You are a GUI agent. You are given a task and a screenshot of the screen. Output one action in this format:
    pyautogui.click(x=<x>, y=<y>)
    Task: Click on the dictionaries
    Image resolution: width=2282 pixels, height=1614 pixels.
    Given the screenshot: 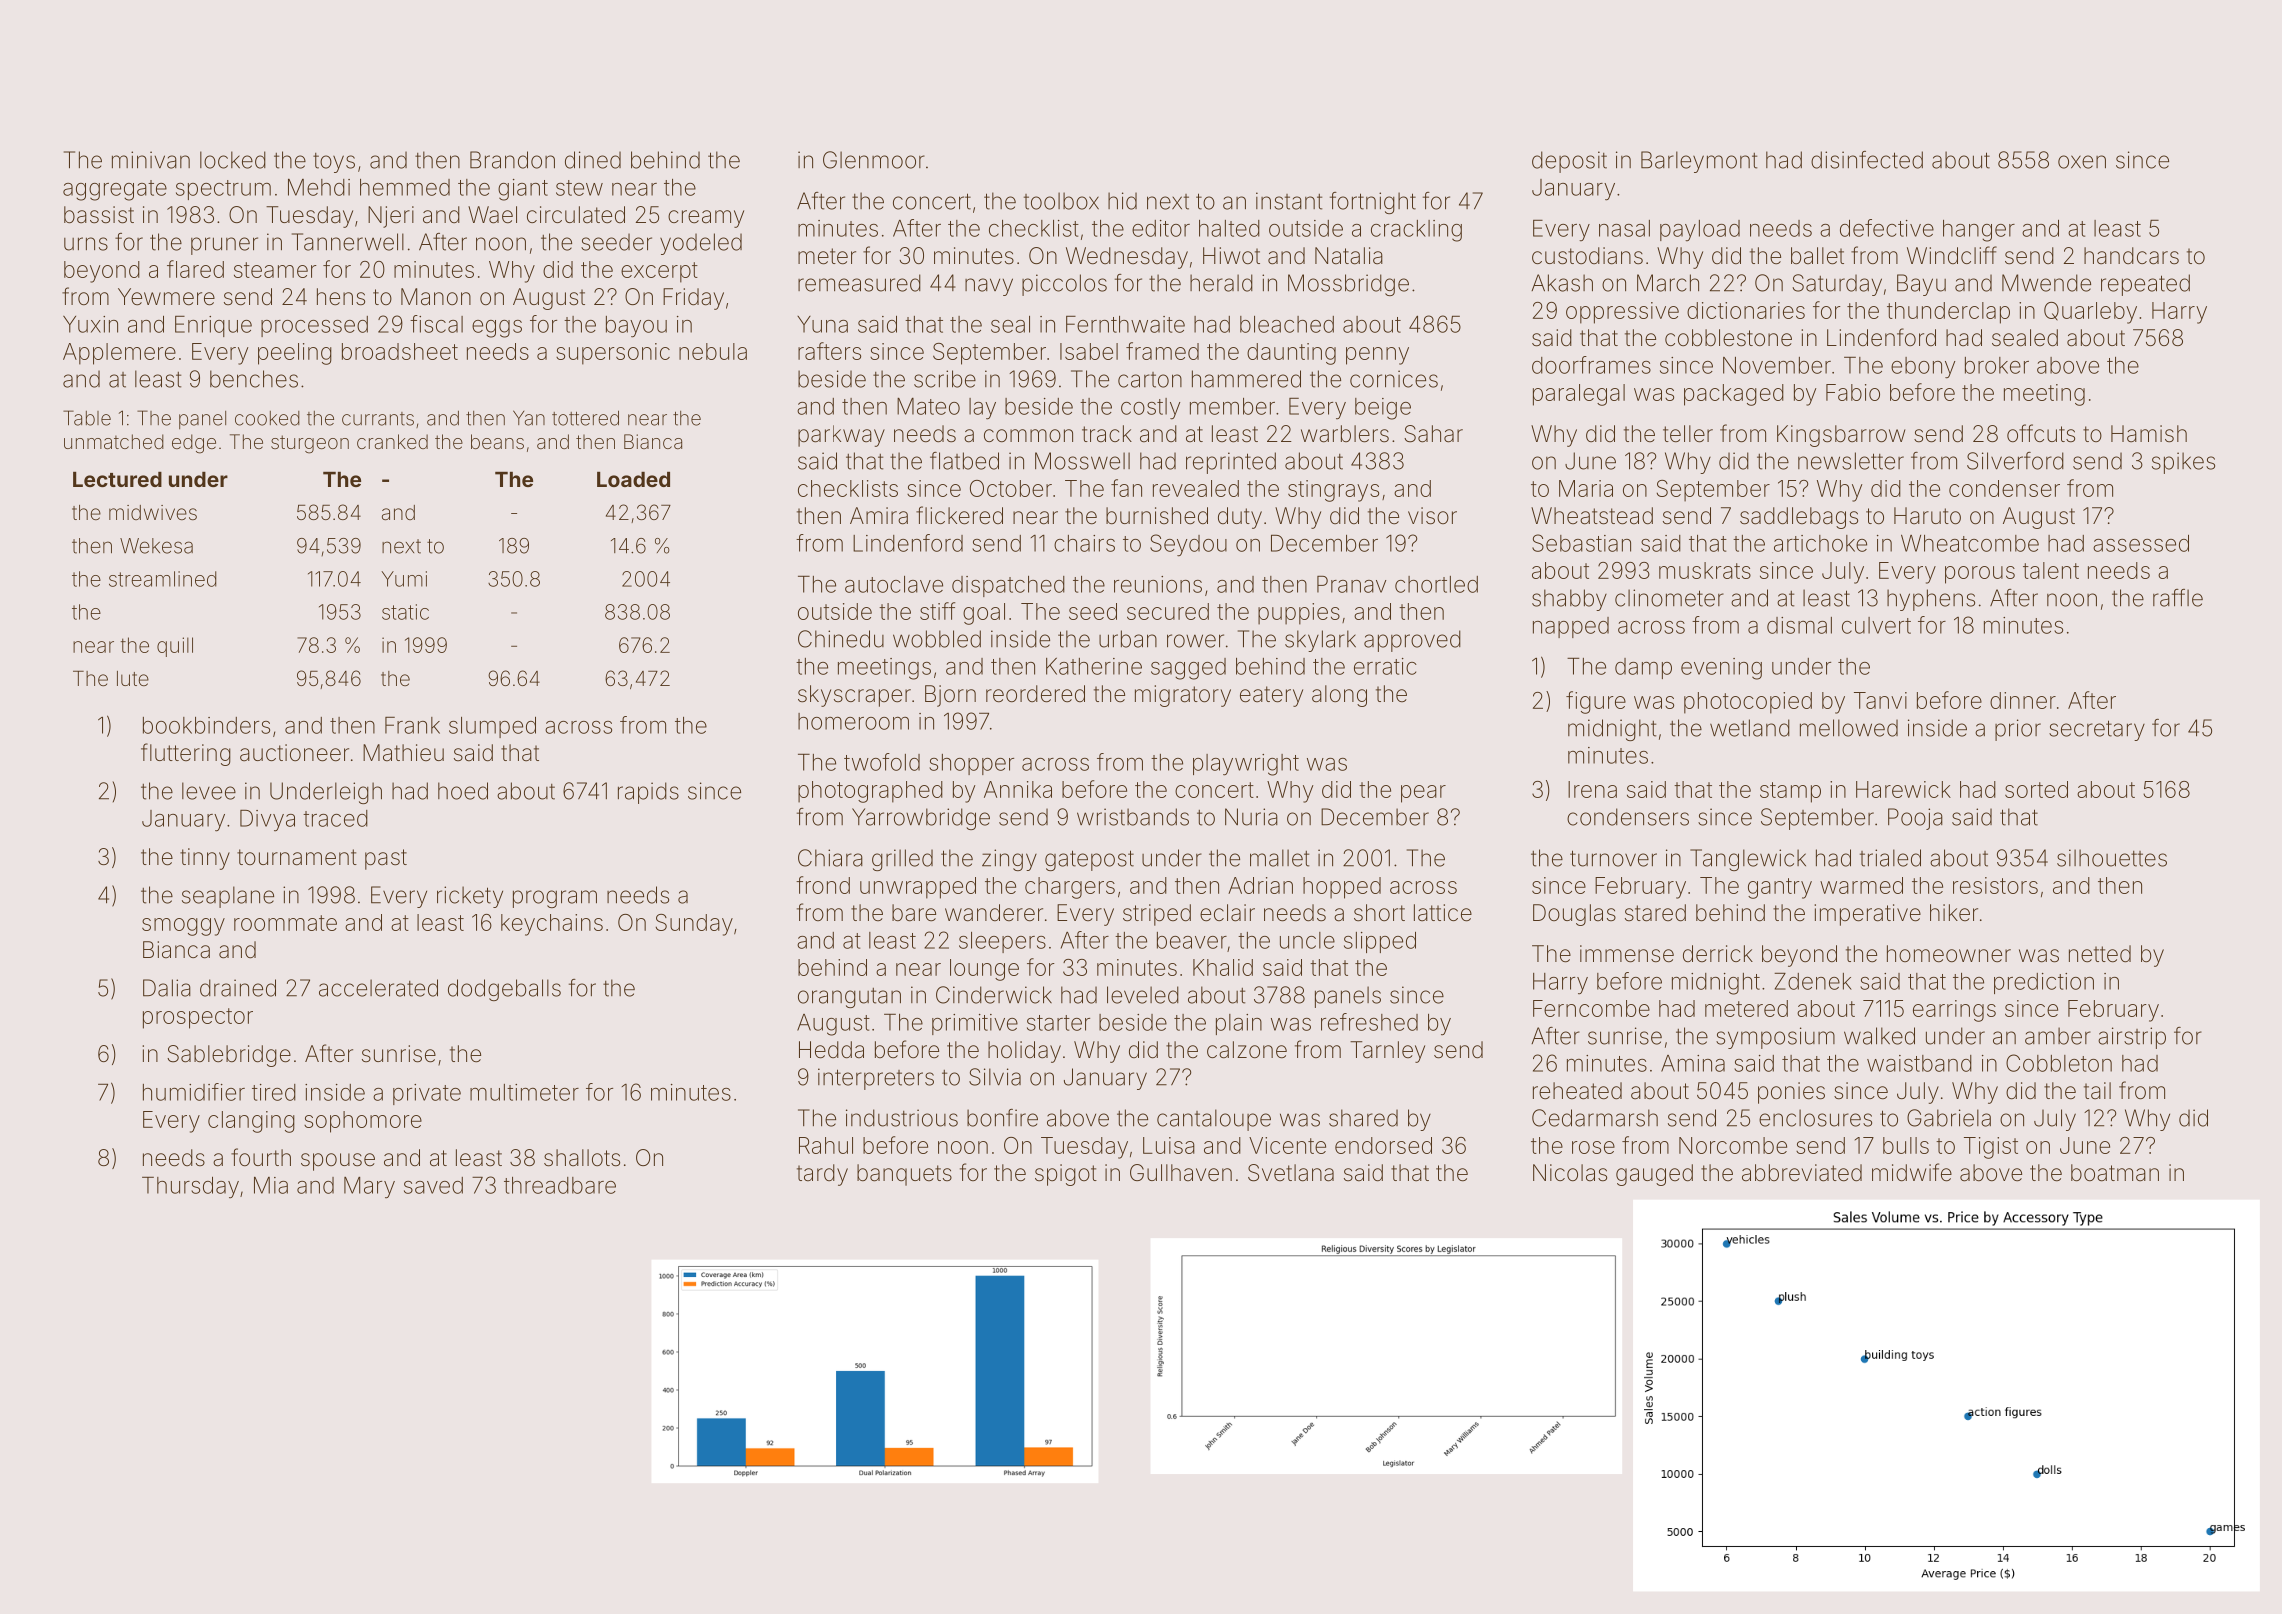 What is the action you would take?
    pyautogui.click(x=1746, y=310)
